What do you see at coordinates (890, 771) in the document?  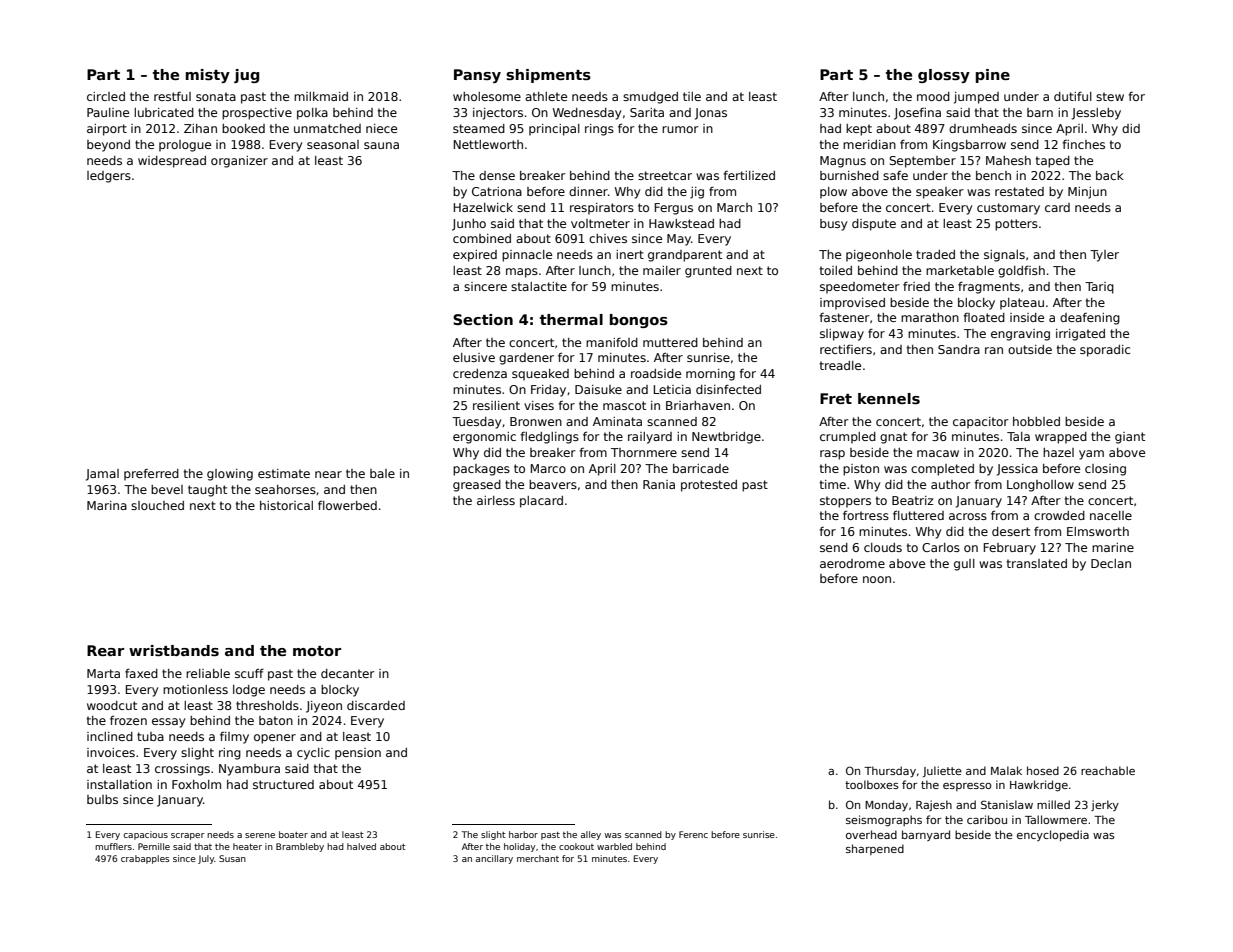 I see `Thursday` at bounding box center [890, 771].
